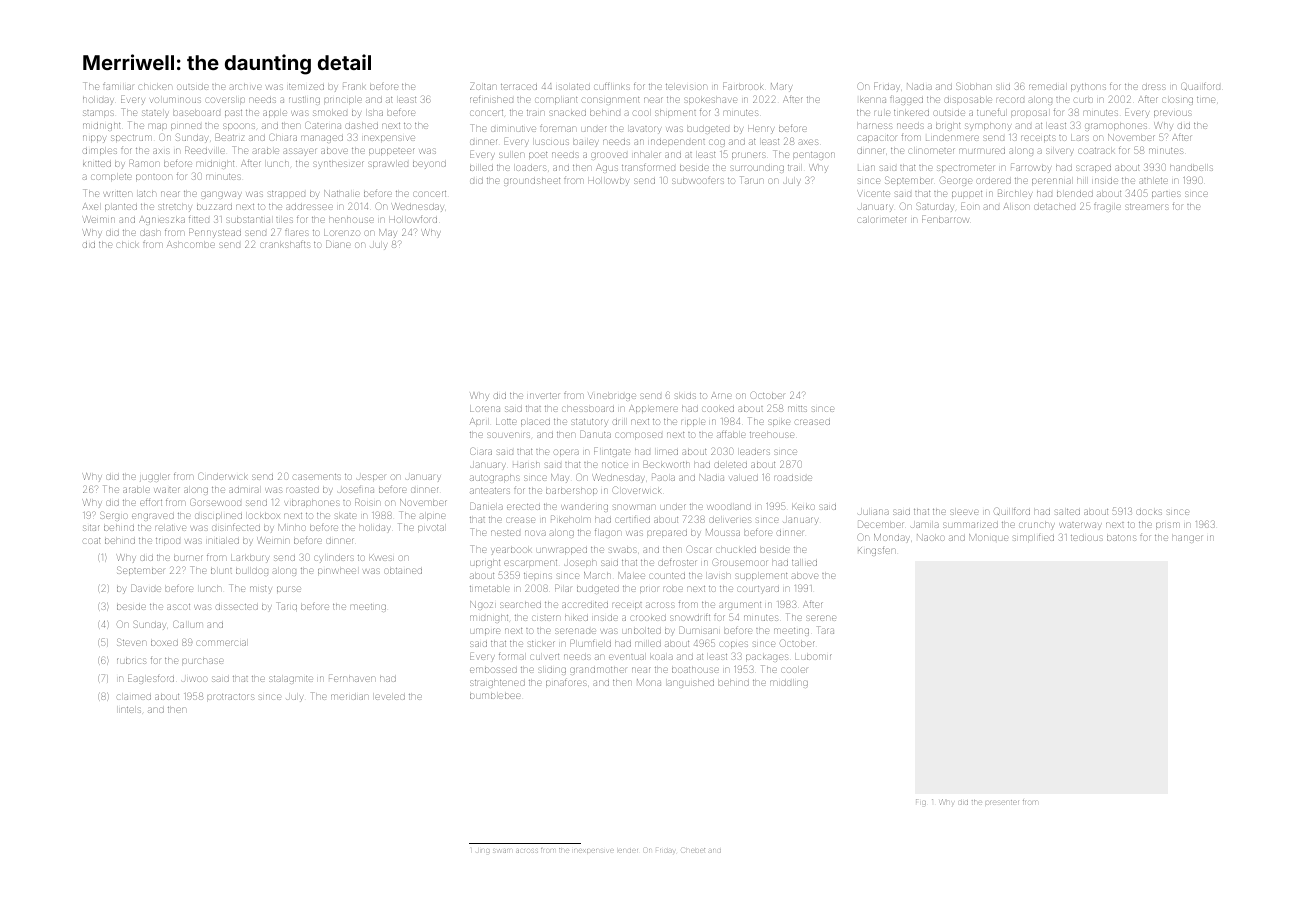 The height and width of the screenshot is (924, 1308). What do you see at coordinates (717, 143) in the screenshot?
I see `cog` at bounding box center [717, 143].
